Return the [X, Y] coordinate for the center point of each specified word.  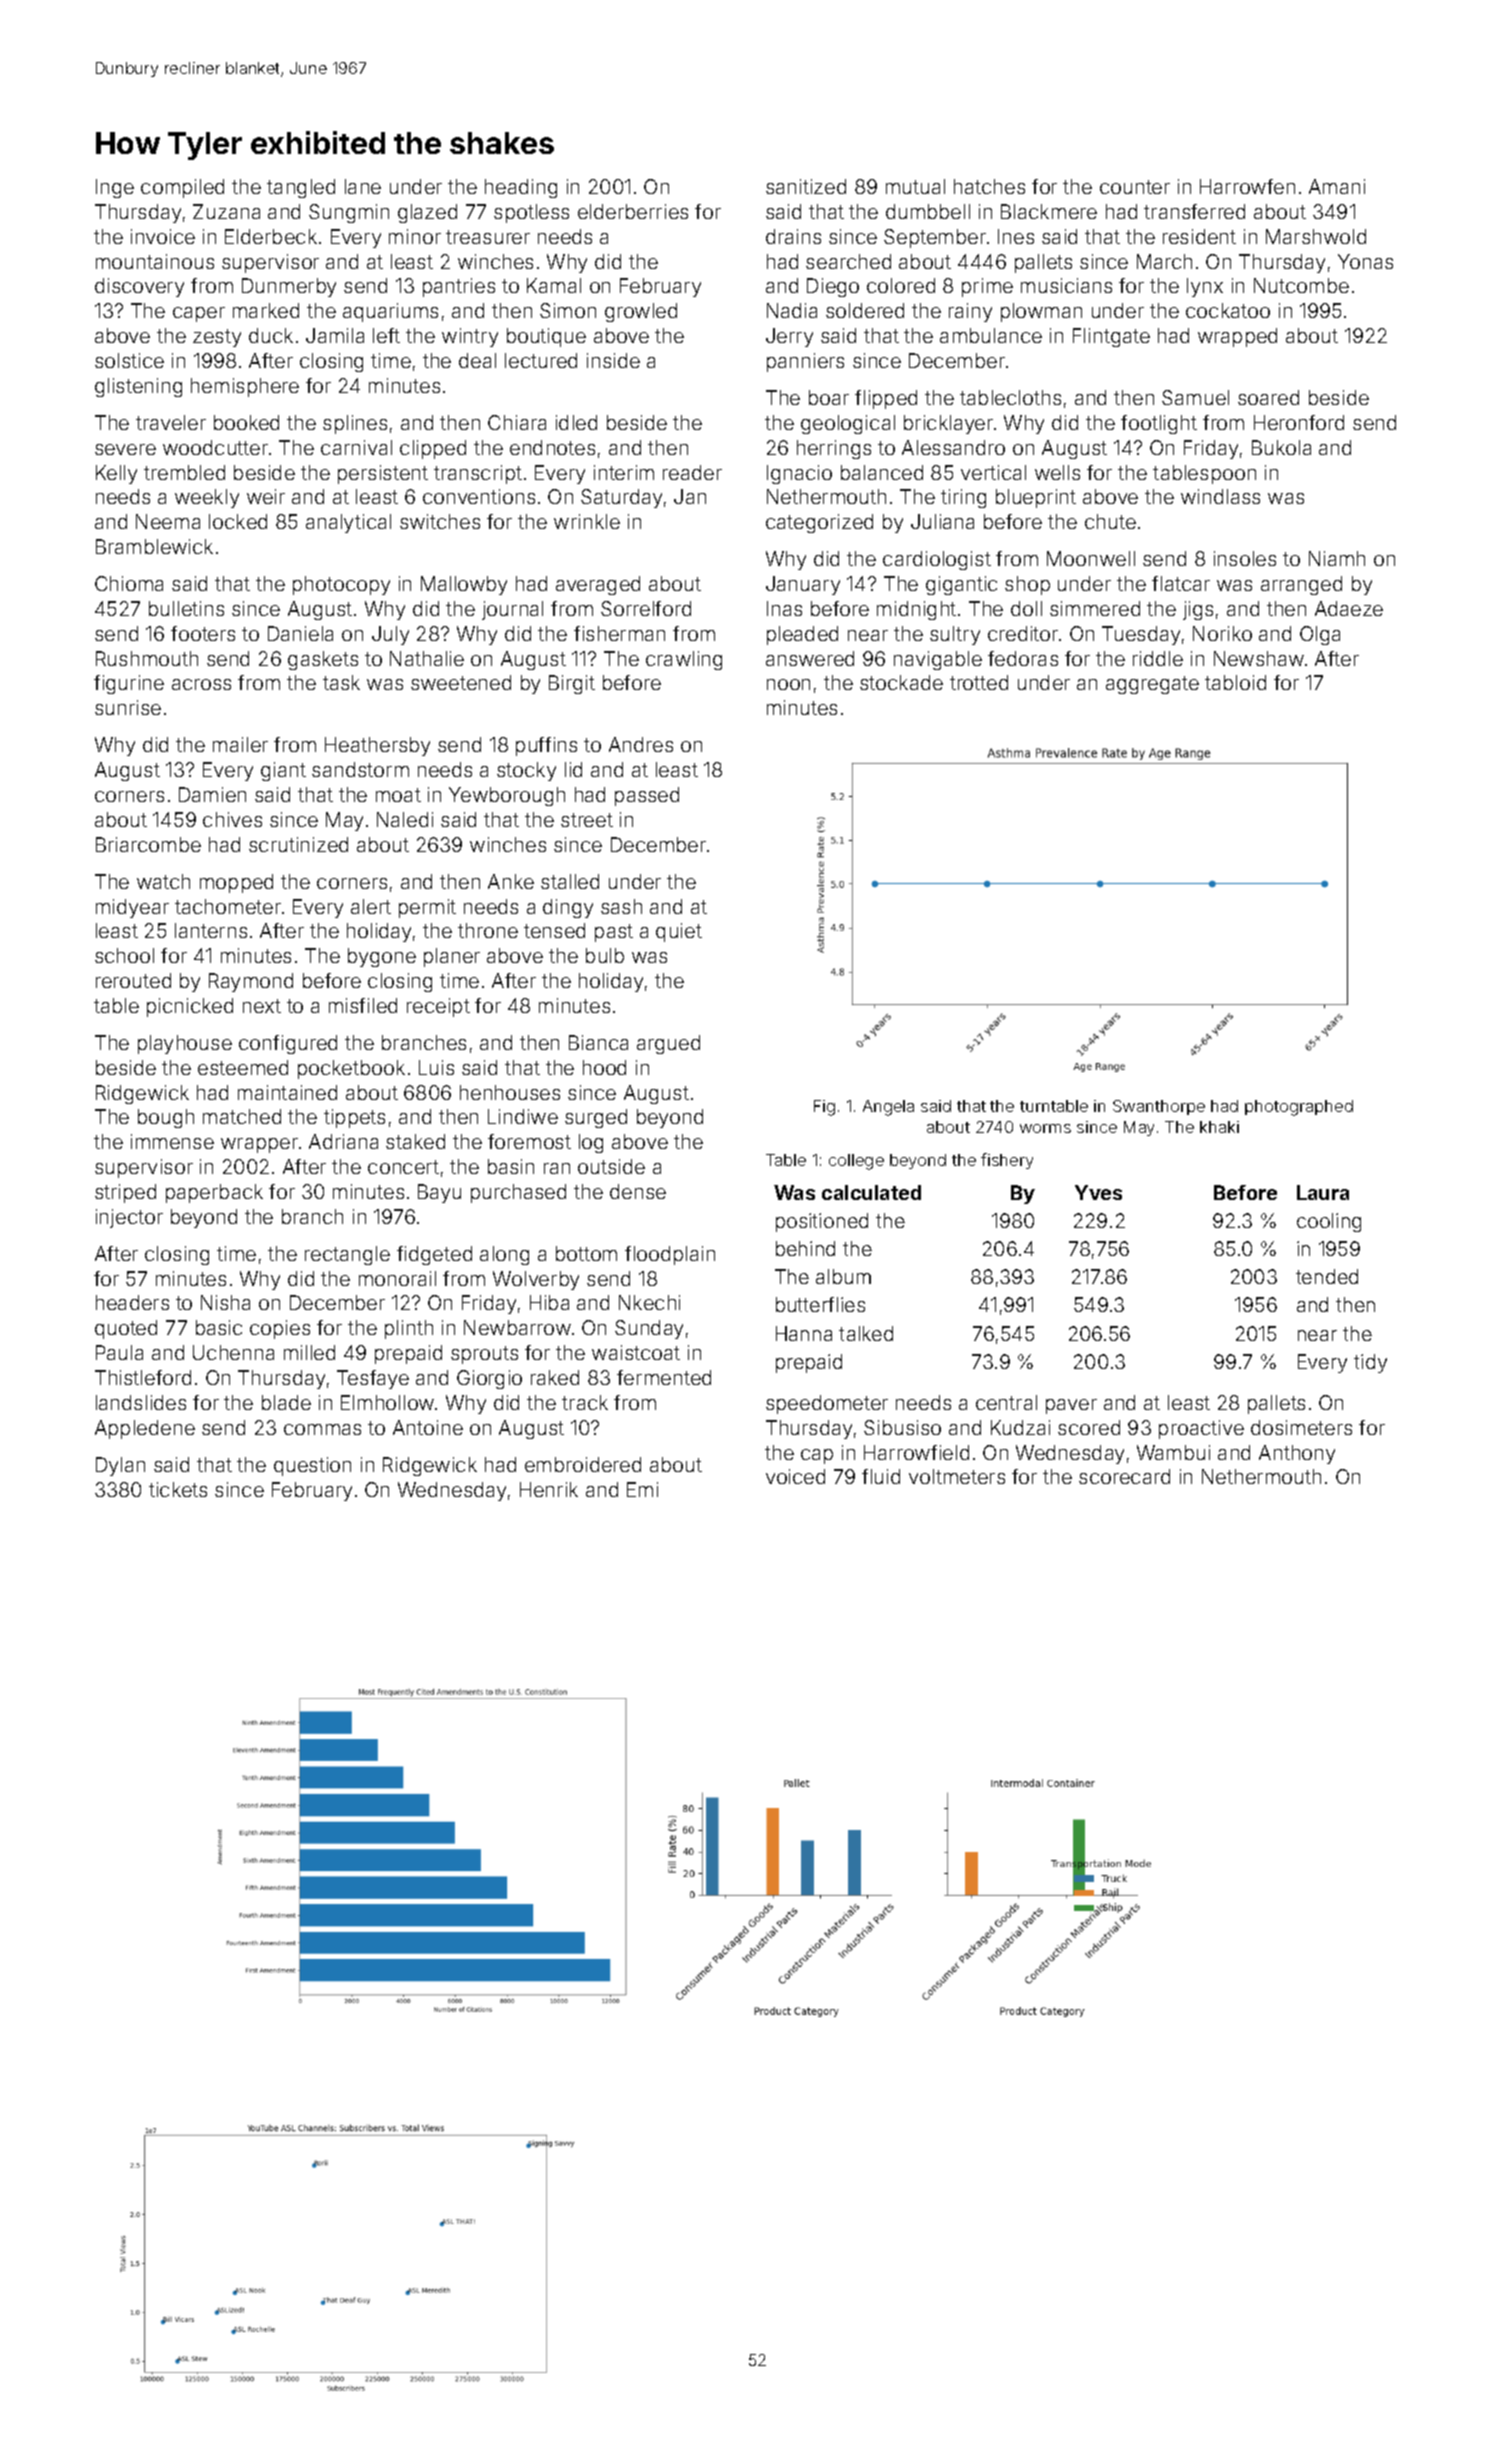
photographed [1299, 1108]
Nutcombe [1301, 285]
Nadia [792, 310]
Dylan [120, 1466]
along [504, 1255]
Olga [1320, 635]
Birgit [572, 684]
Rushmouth [147, 658]
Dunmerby [289, 287]
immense [172, 1141]
